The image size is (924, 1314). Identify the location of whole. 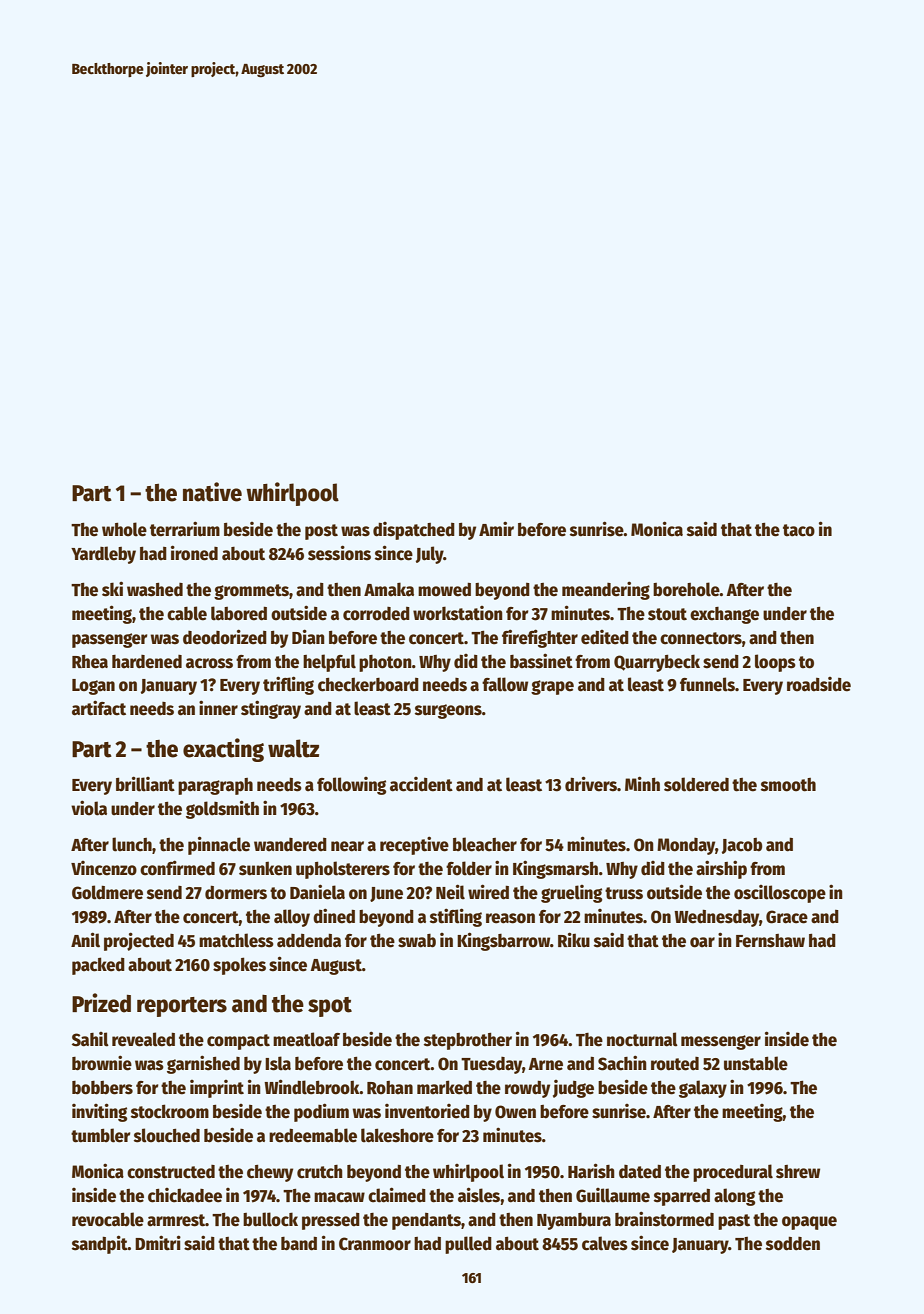
(124, 529).
